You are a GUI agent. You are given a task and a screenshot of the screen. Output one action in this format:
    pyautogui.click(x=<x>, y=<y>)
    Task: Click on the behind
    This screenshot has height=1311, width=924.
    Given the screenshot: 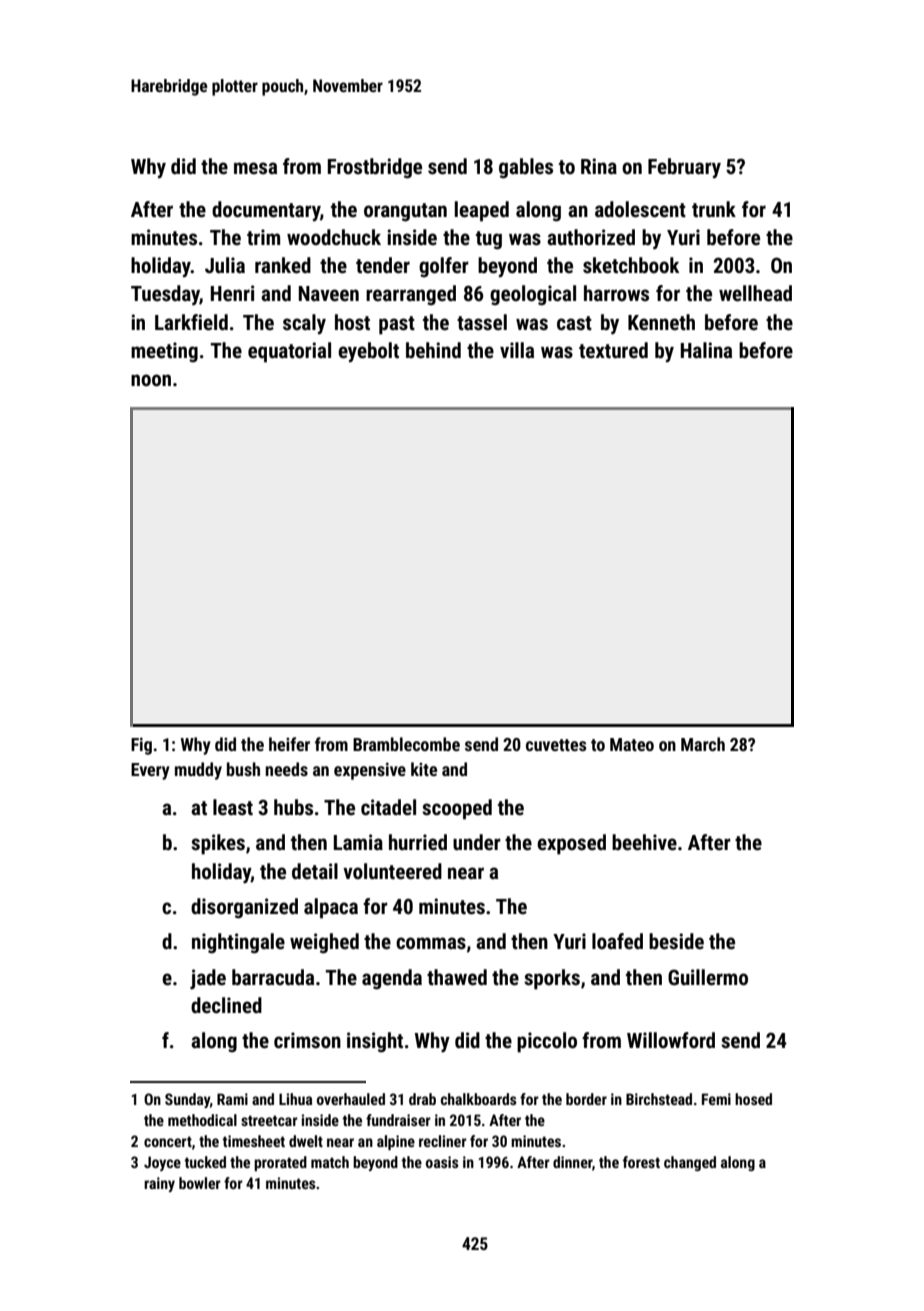 What is the action you would take?
    pyautogui.click(x=433, y=350)
